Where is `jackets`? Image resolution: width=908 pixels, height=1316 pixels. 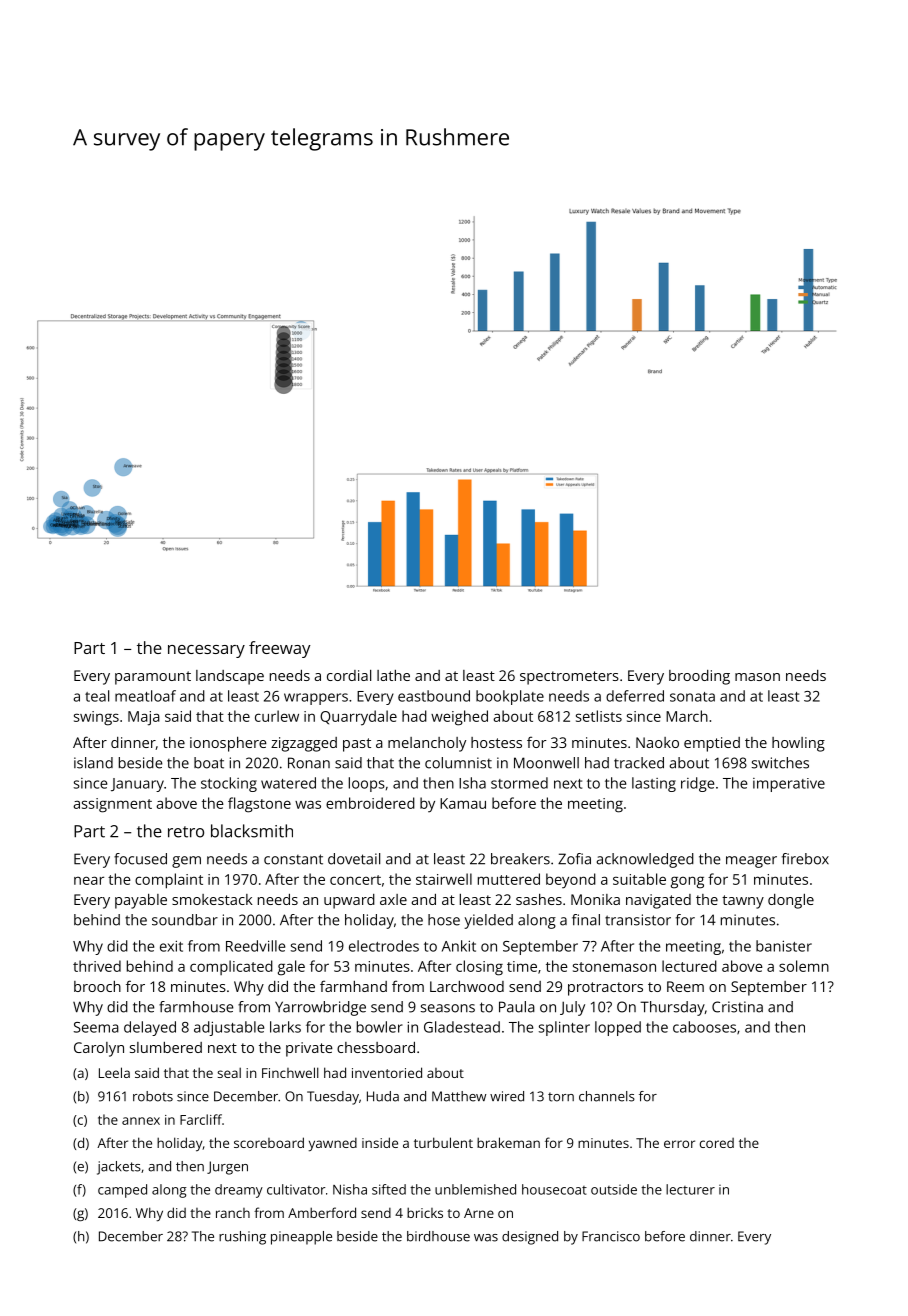 jackets is located at coordinates (119, 1168).
